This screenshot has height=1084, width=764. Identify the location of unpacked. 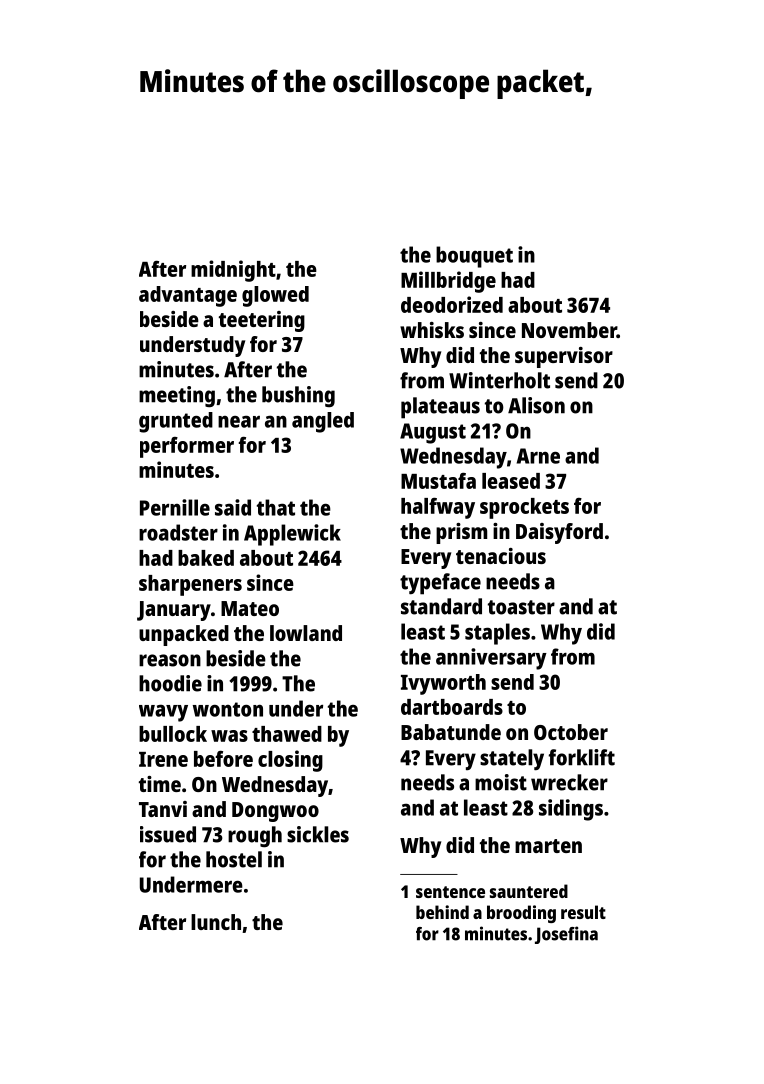
(184, 635).
